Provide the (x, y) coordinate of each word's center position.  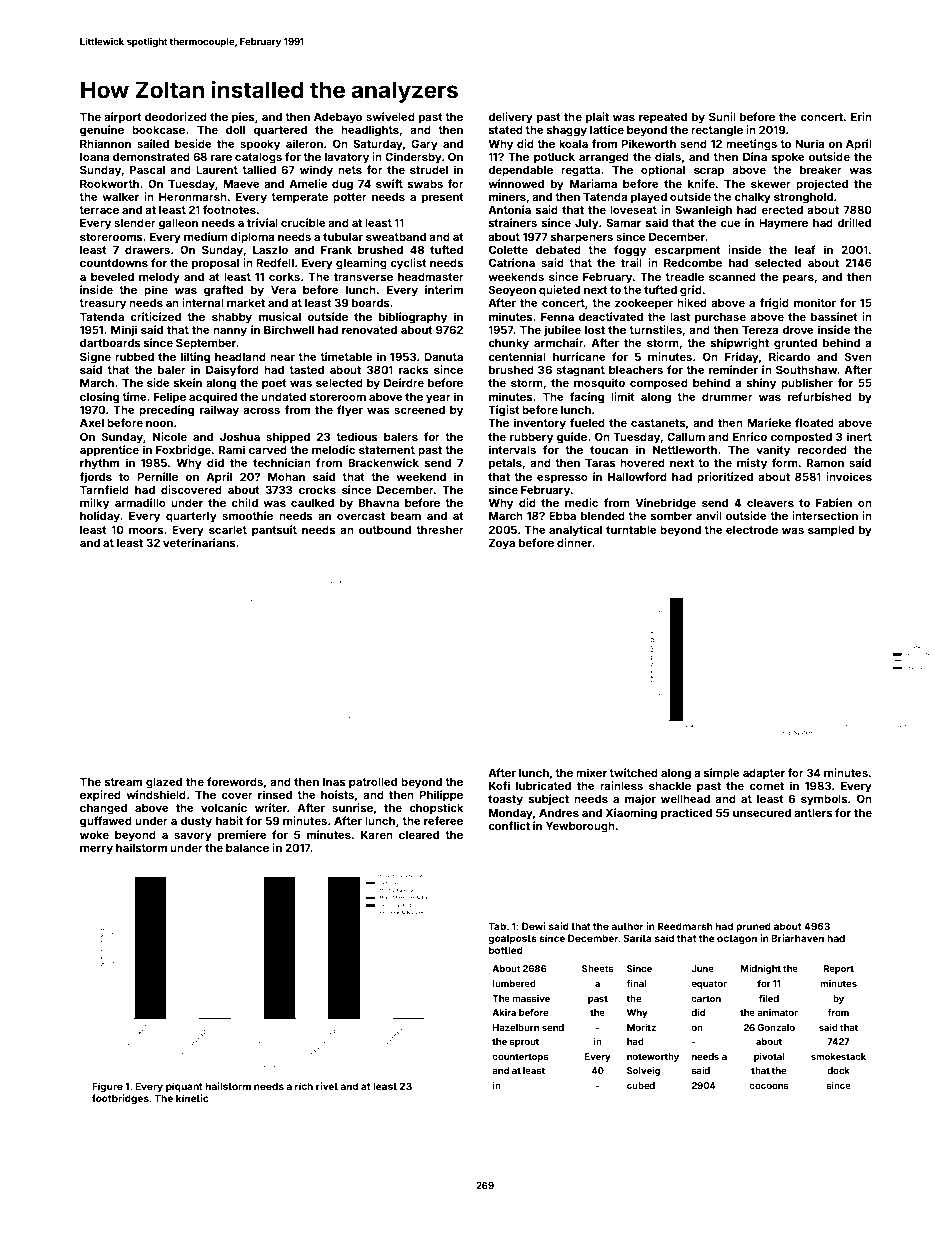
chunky (508, 344)
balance (247, 848)
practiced (686, 814)
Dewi (534, 926)
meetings (751, 145)
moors (146, 531)
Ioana (95, 157)
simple (722, 774)
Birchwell (289, 329)
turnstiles (655, 329)
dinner (575, 542)
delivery (510, 118)
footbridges (120, 1099)
